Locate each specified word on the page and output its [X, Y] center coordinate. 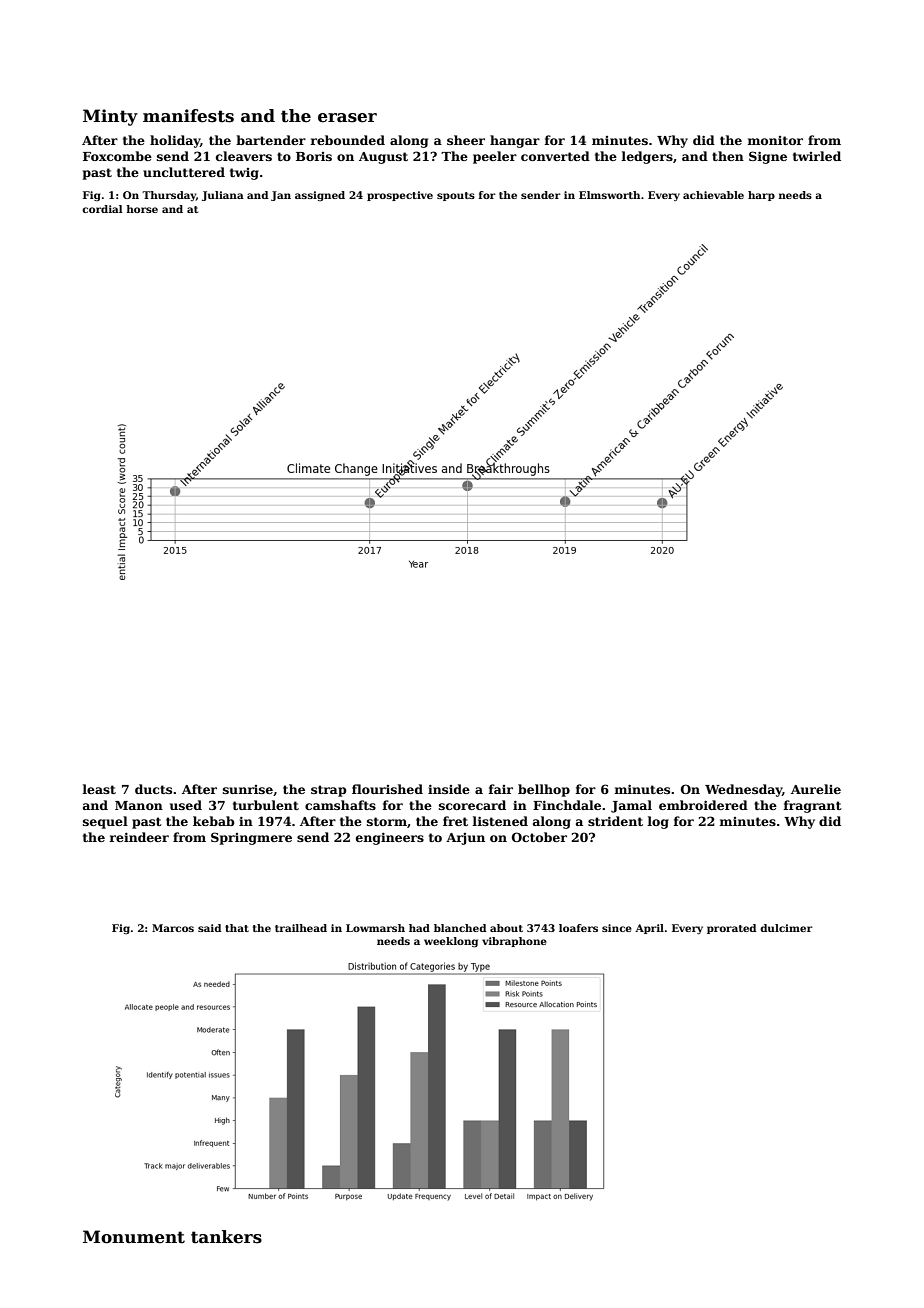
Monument [134, 1237]
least [99, 789]
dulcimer [786, 928]
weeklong [451, 942]
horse [142, 209]
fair [501, 789]
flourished [387, 789]
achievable [713, 195]
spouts [456, 196]
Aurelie [816, 789]
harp [761, 196]
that [237, 928]
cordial [102, 209]
